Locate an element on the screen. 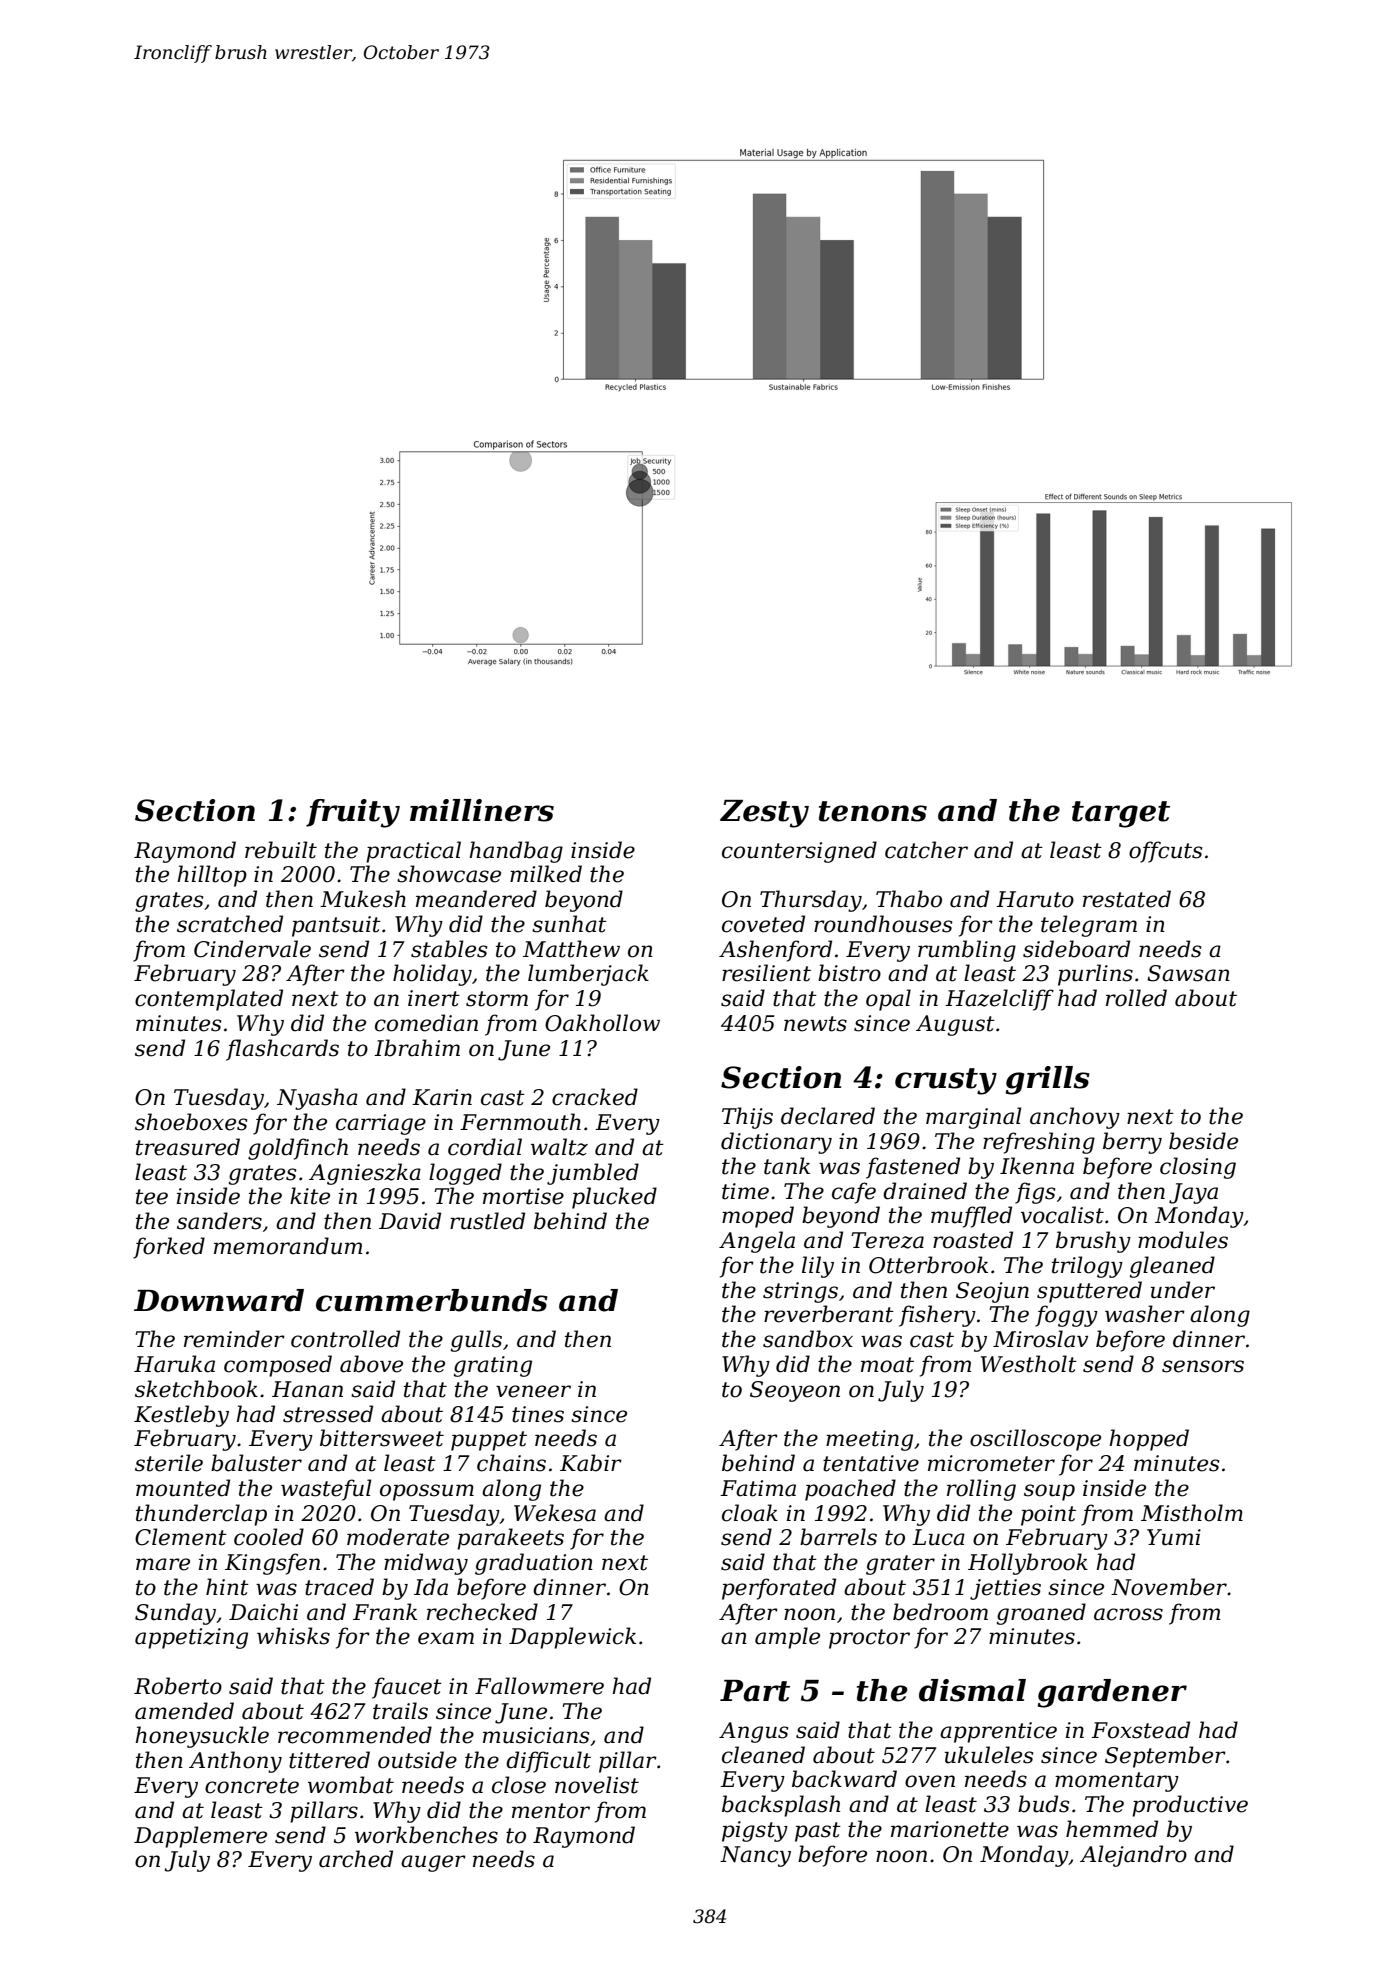 This screenshot has height=1969, width=1386. honeysuckle is located at coordinates (202, 1737).
